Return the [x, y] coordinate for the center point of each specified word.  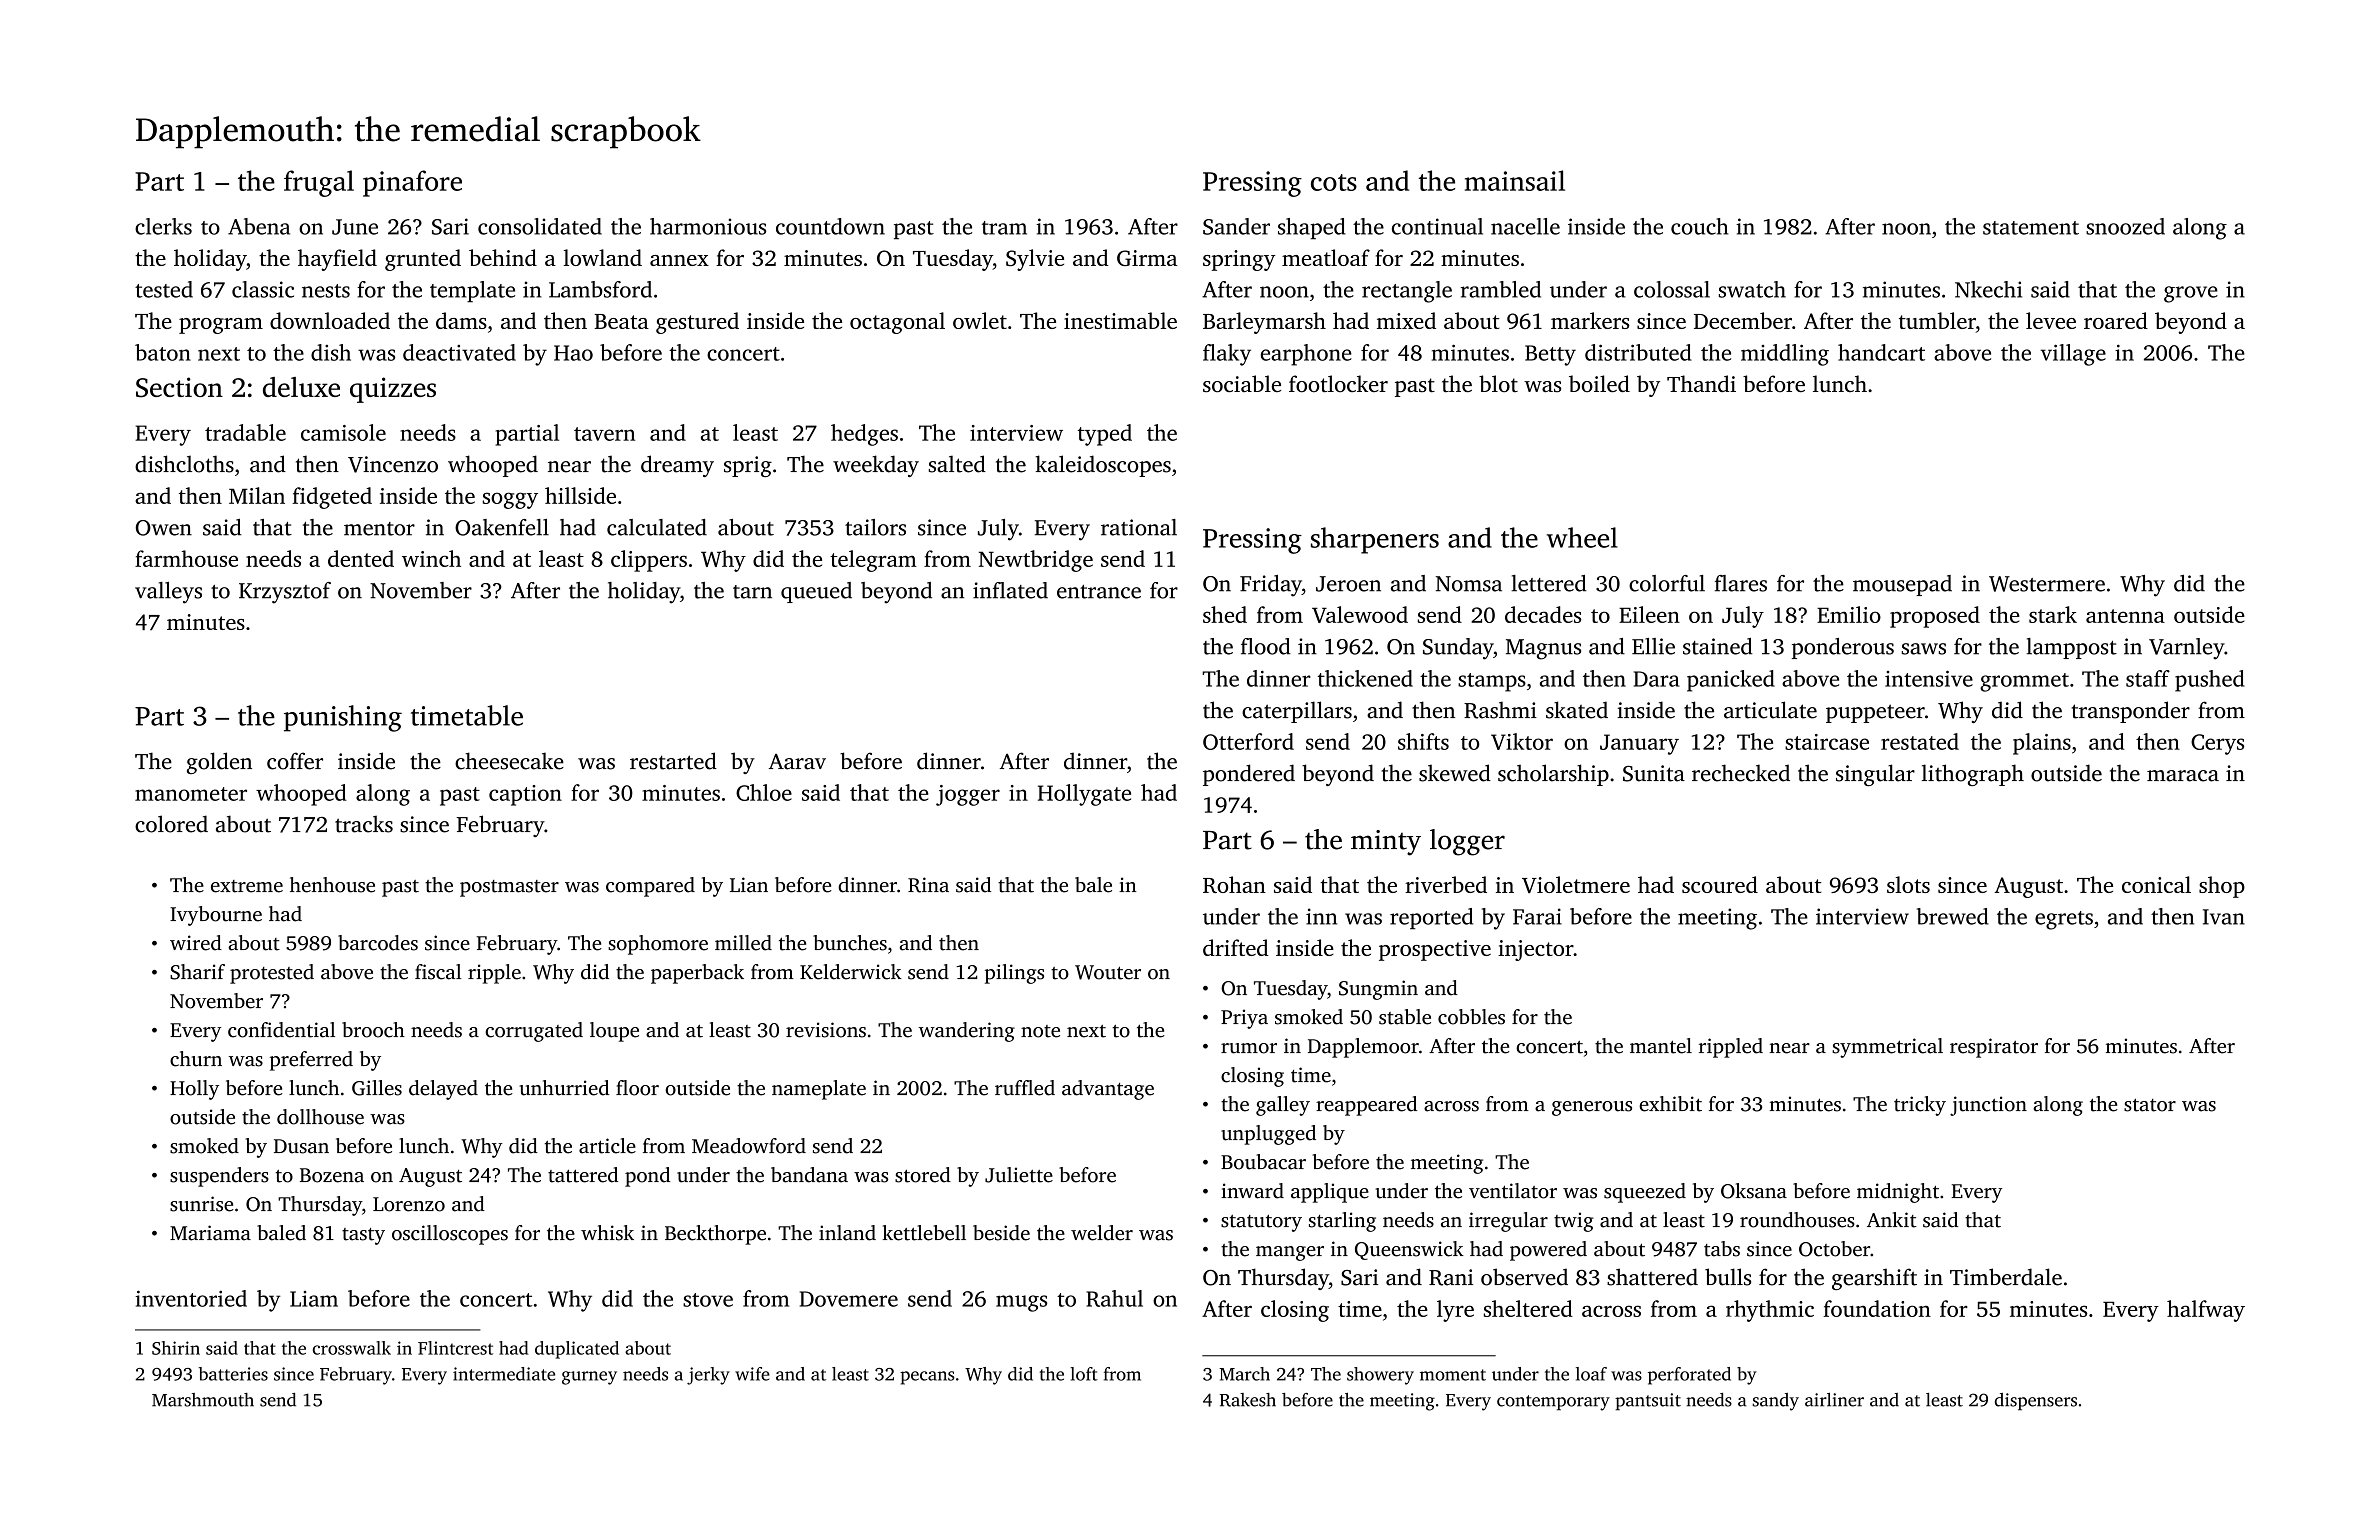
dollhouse [320, 1117]
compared [650, 887]
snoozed [2125, 226]
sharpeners [1375, 540]
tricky [1920, 1106]
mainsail [1515, 180]
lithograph [1973, 775]
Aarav [797, 762]
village [2073, 355]
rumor [1249, 1048]
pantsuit [1648, 1401]
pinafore [412, 183]
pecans [927, 1378]
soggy [510, 500]
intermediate [504, 1374]
